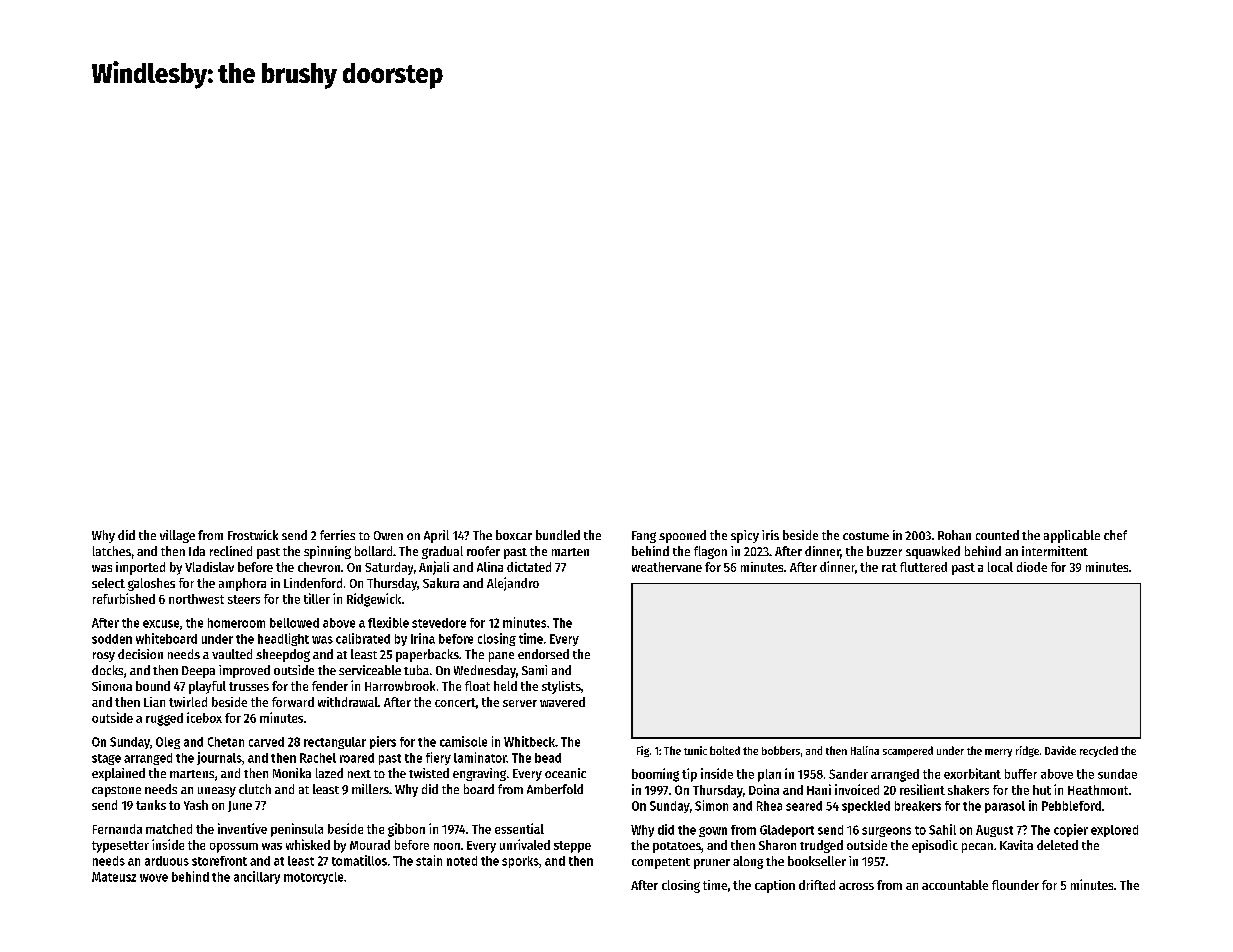 The width and height of the document is (1233, 952). What do you see at coordinates (108, 583) in the document?
I see `select` at bounding box center [108, 583].
